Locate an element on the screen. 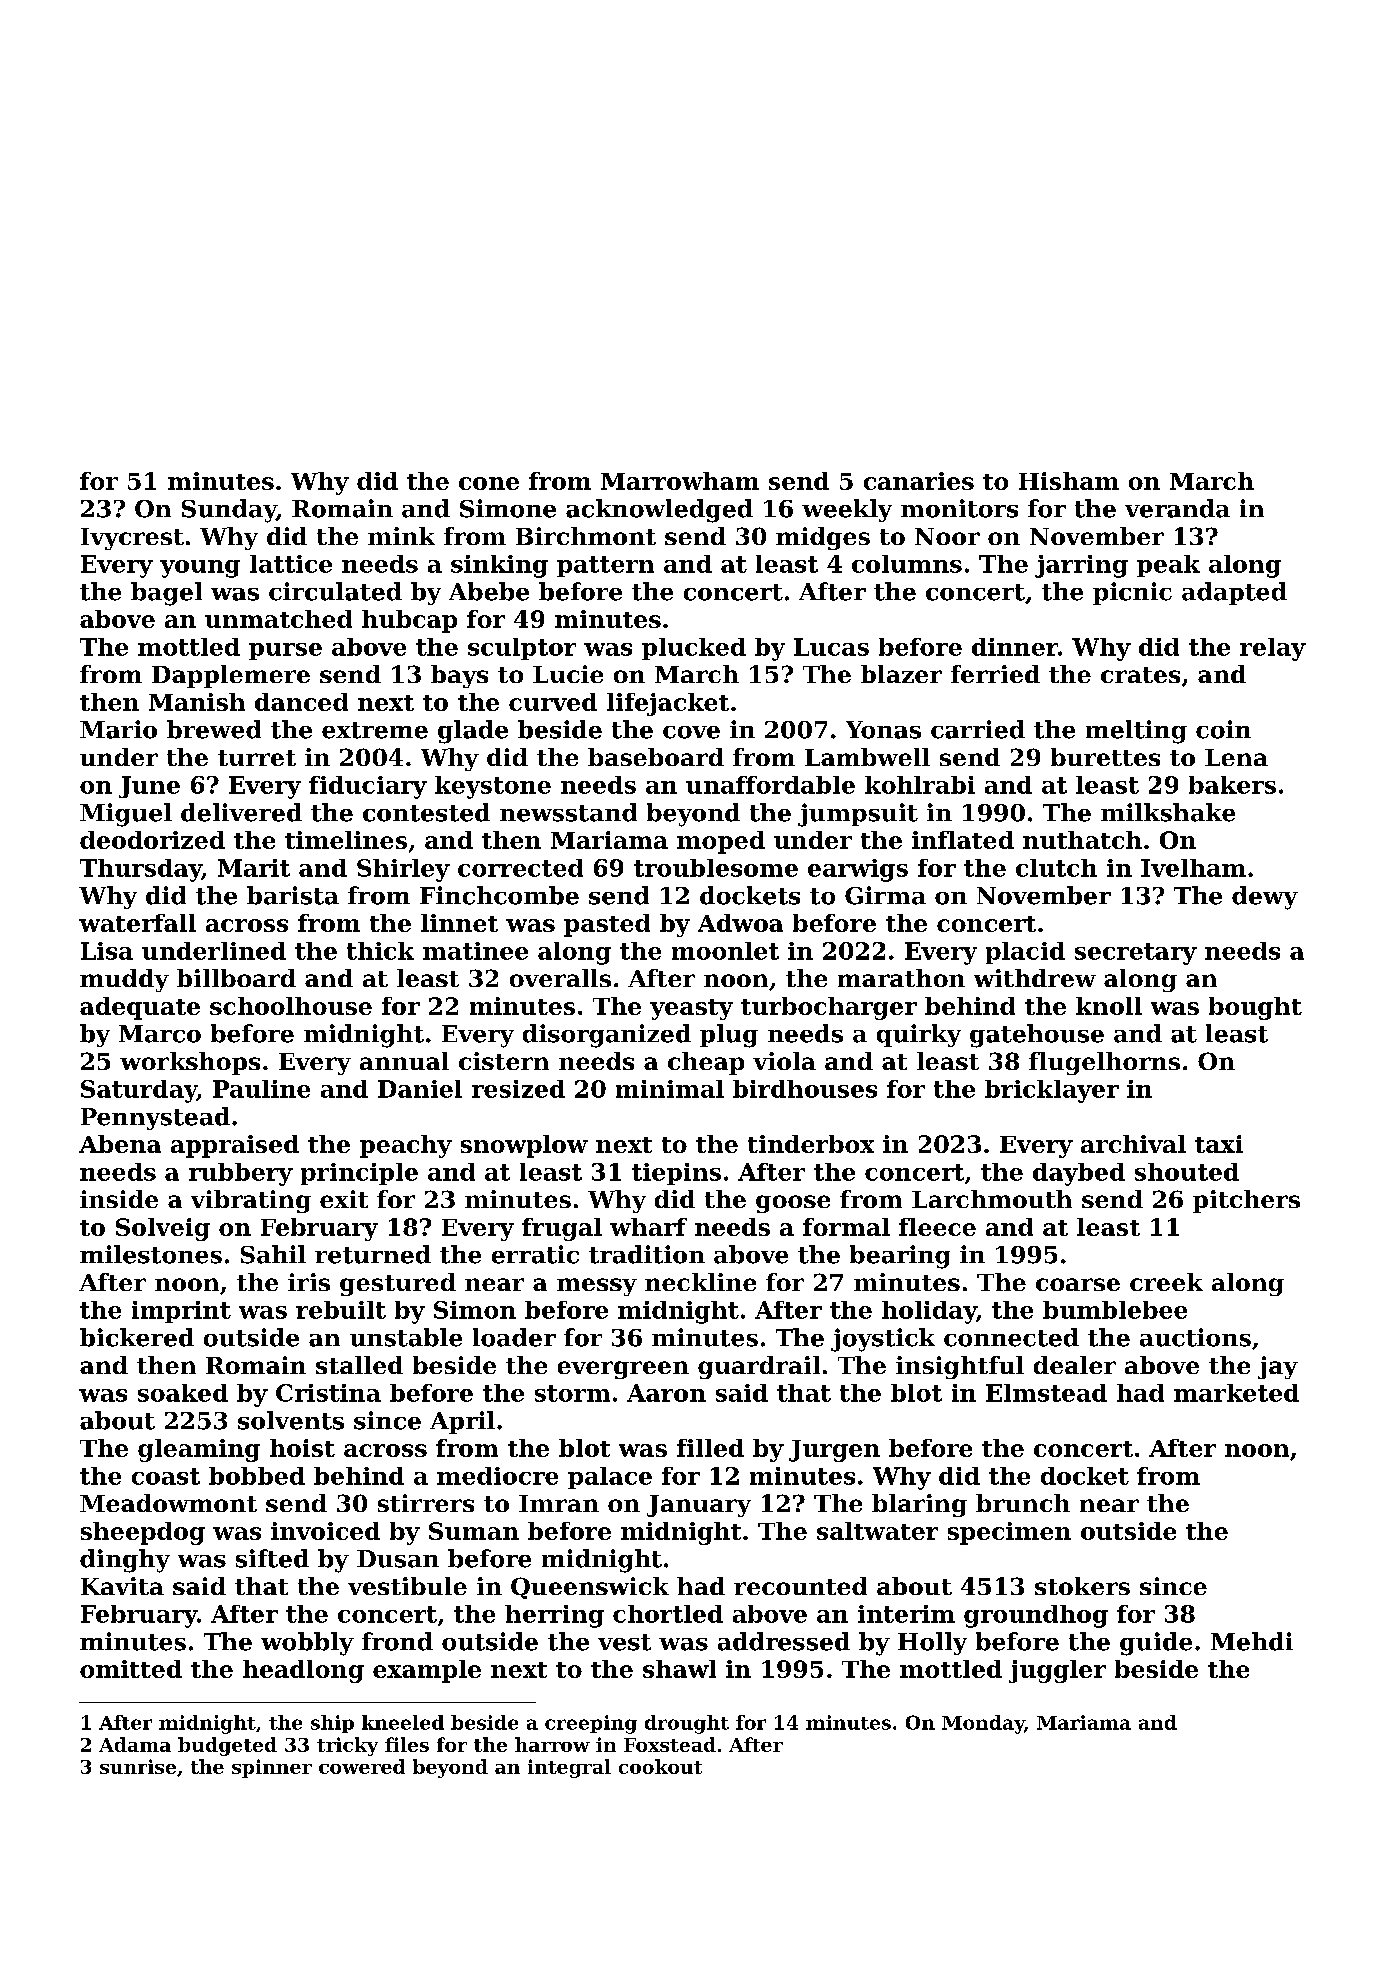 The height and width of the screenshot is (1969, 1386). bought is located at coordinates (1255, 1008).
